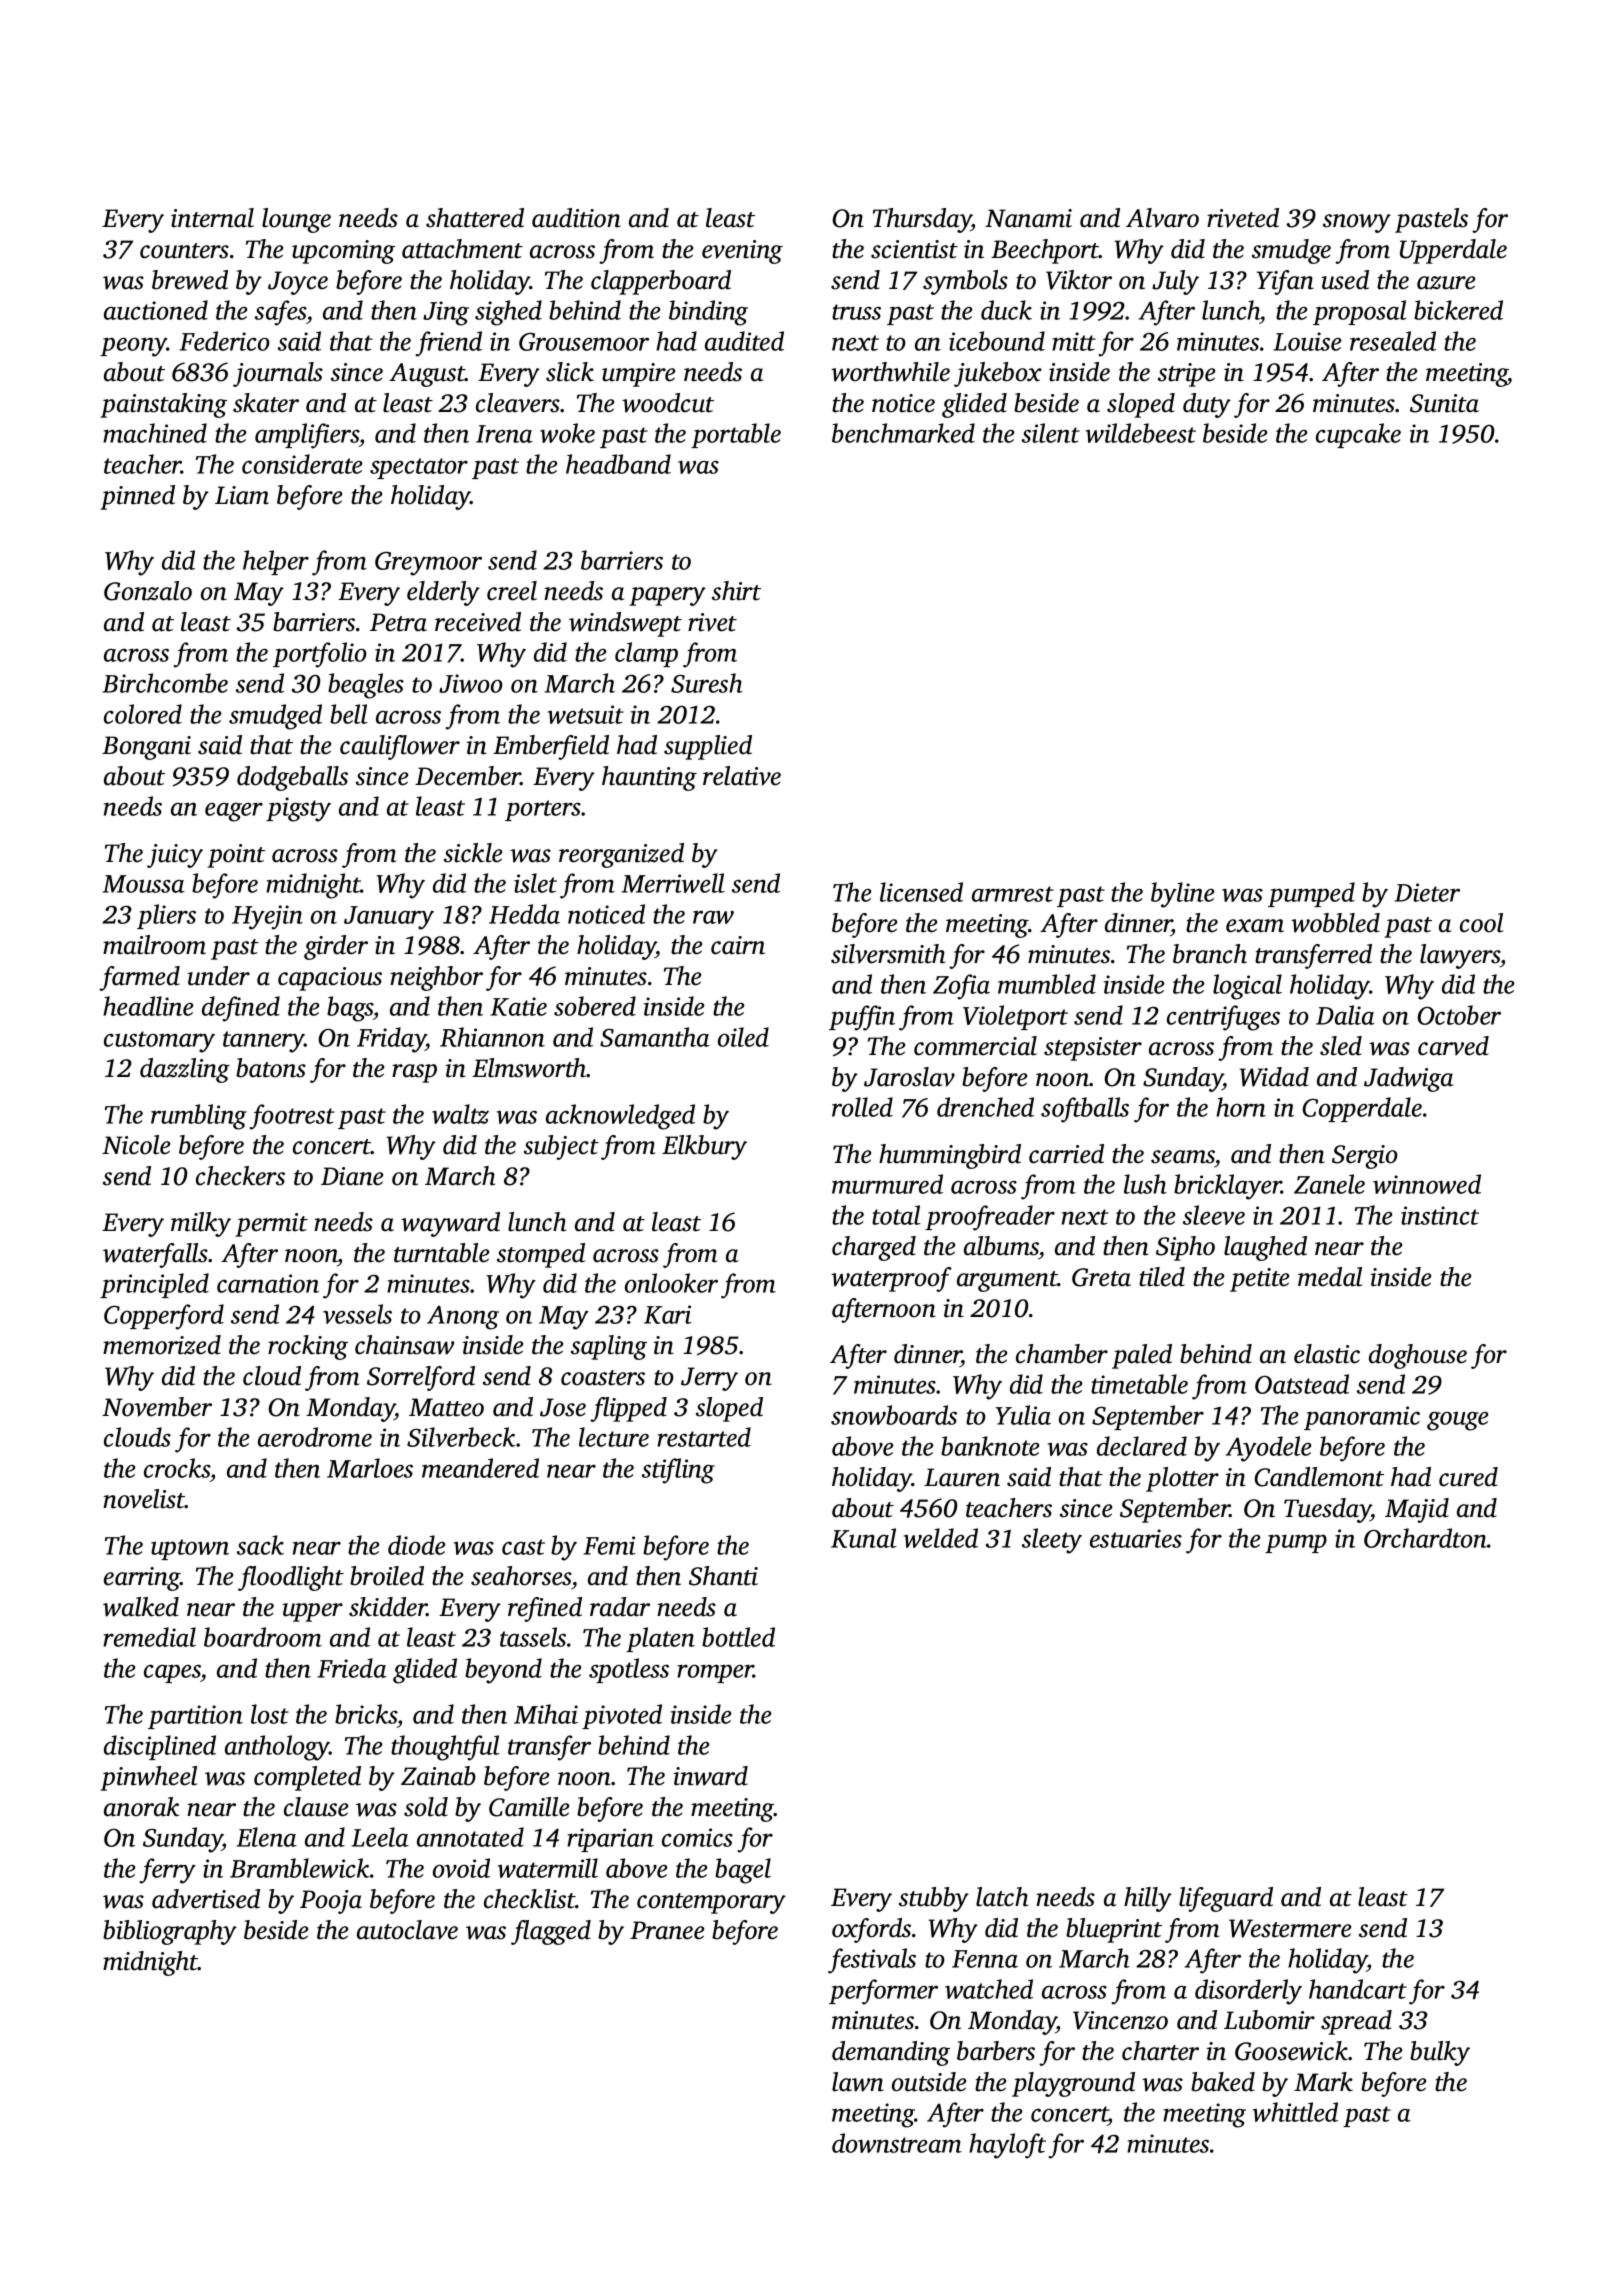 The height and width of the image is (2292, 1620). What do you see at coordinates (1141, 433) in the image?
I see `wildebeest` at bounding box center [1141, 433].
